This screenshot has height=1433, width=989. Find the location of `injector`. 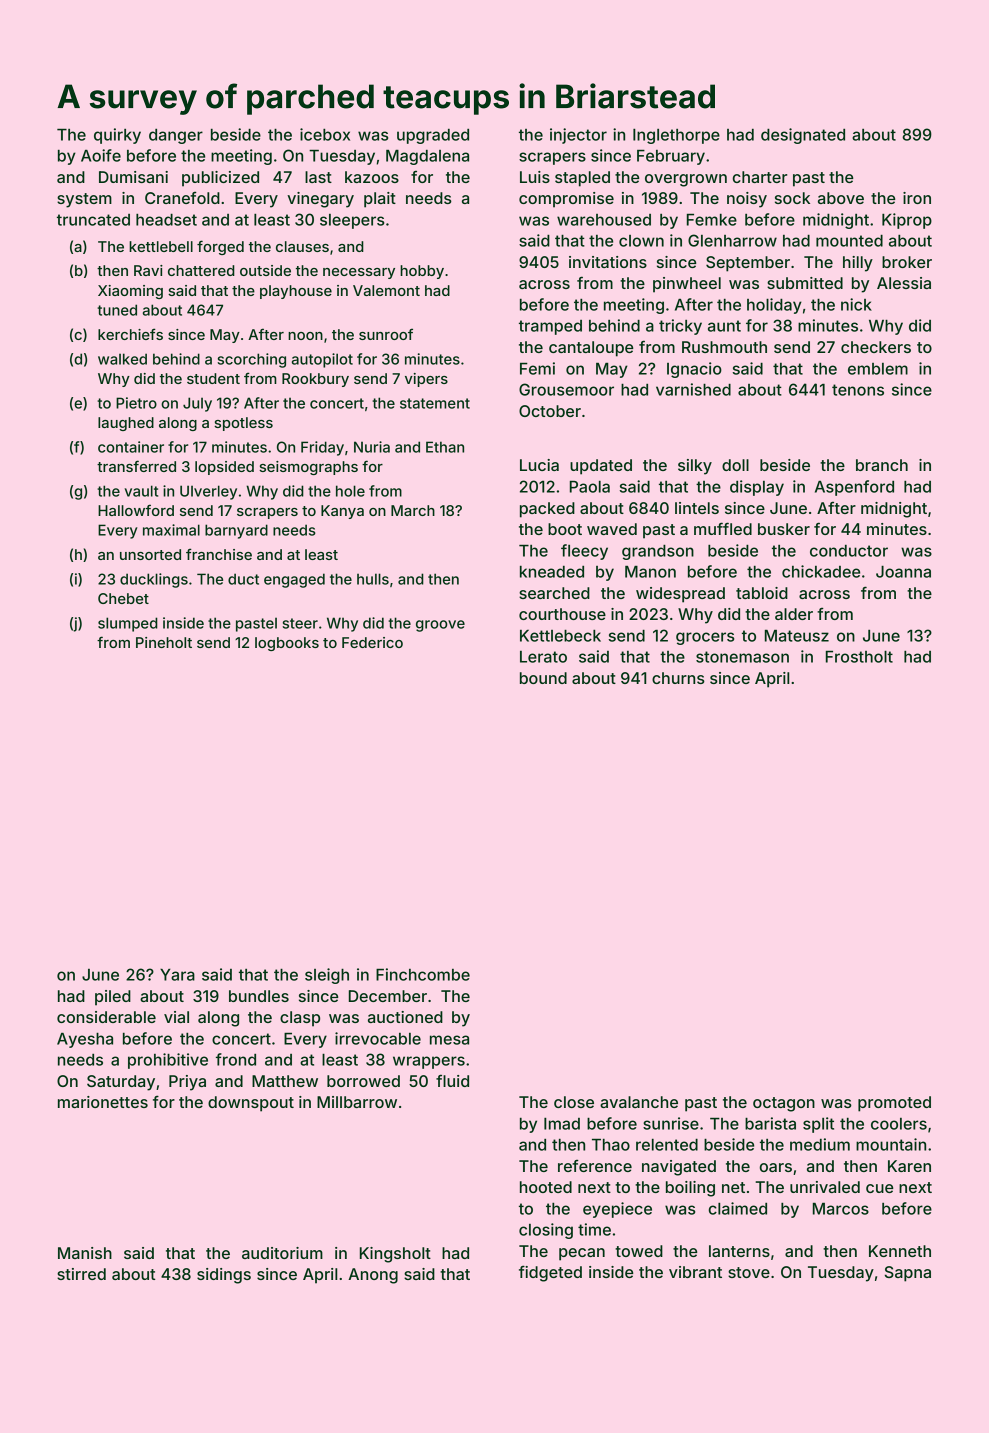

injector is located at coordinates (578, 136).
